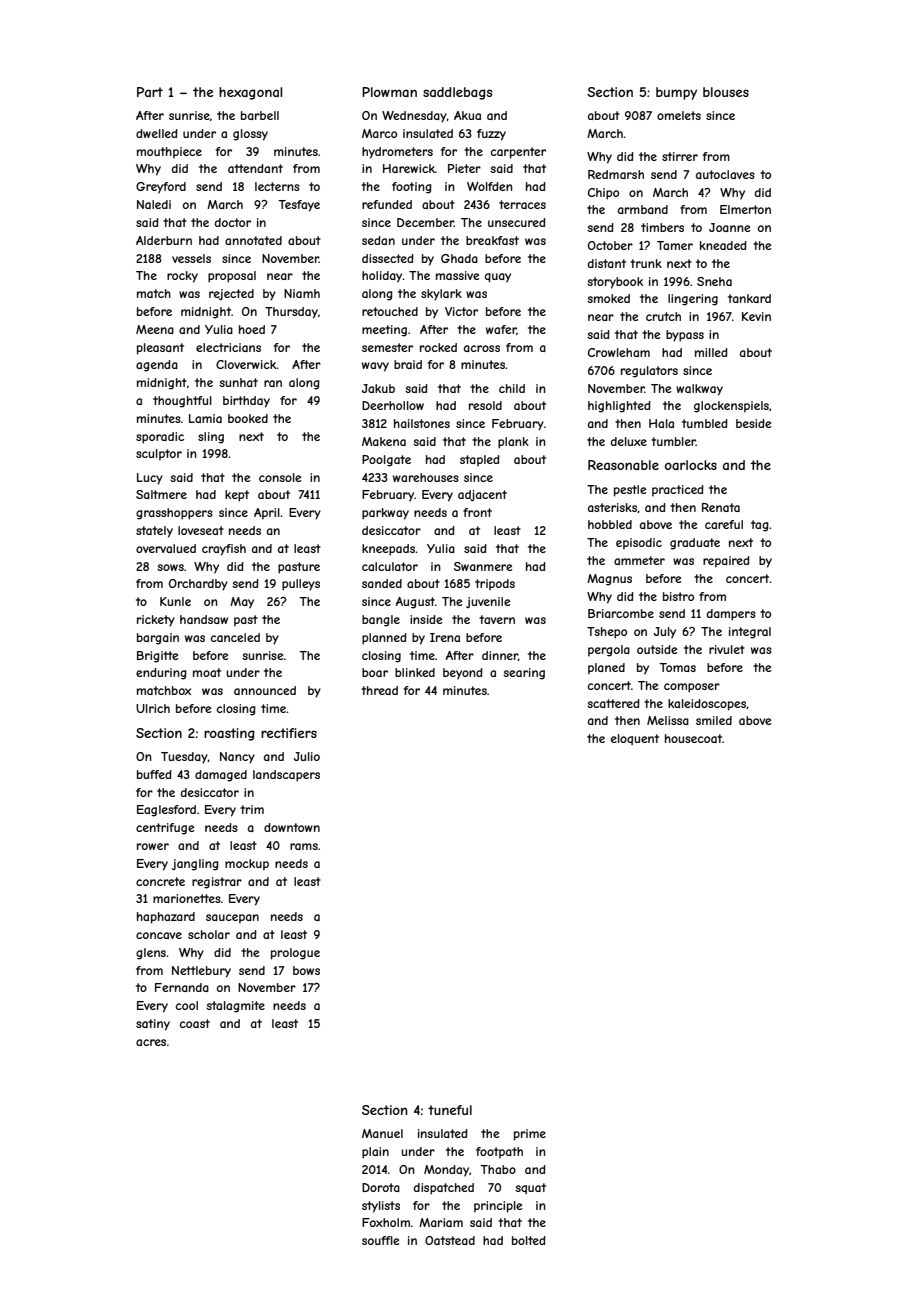 The image size is (908, 1316). I want to click on warehouses, so click(426, 477).
